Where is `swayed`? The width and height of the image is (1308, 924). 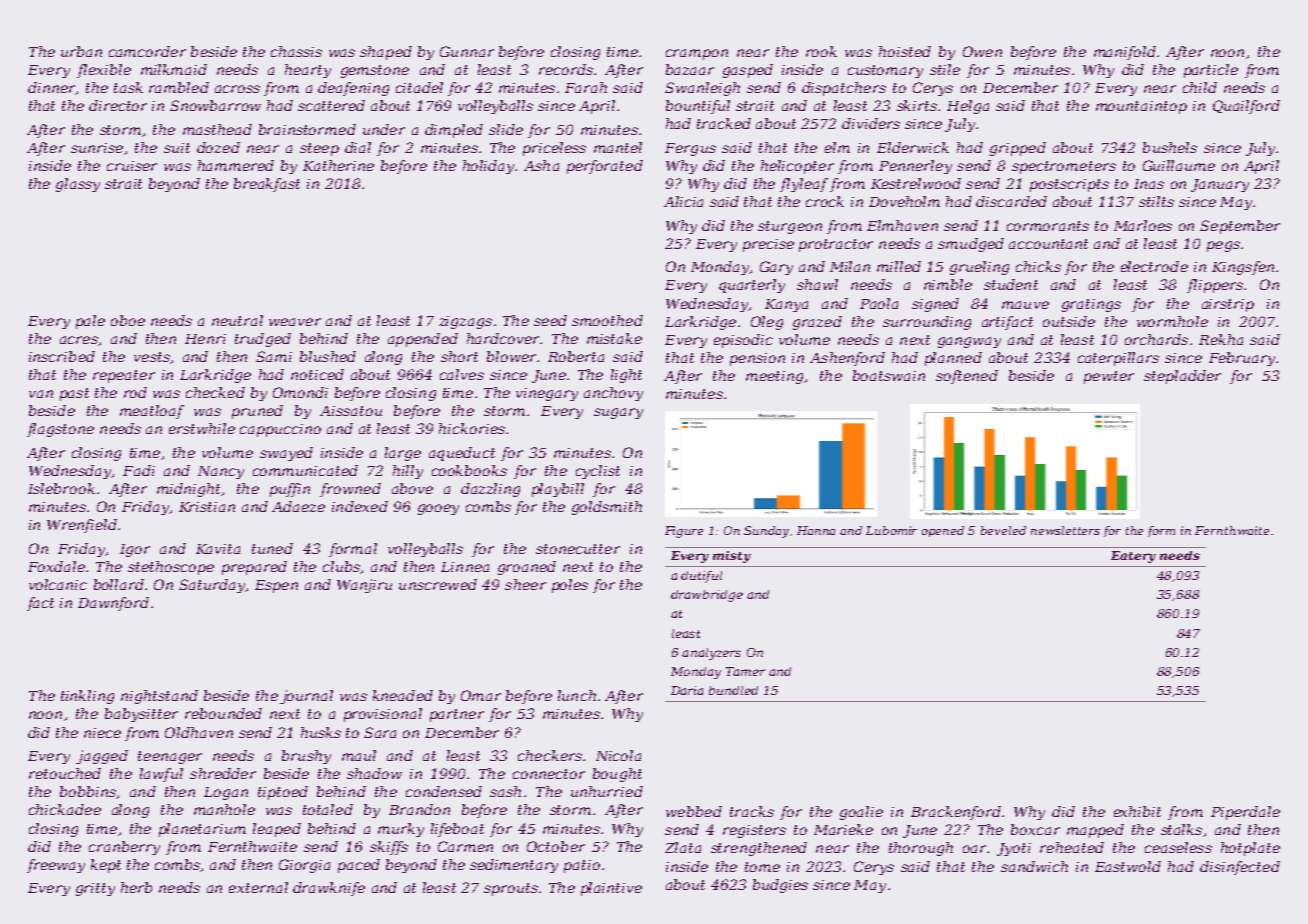 swayed is located at coordinates (286, 454).
